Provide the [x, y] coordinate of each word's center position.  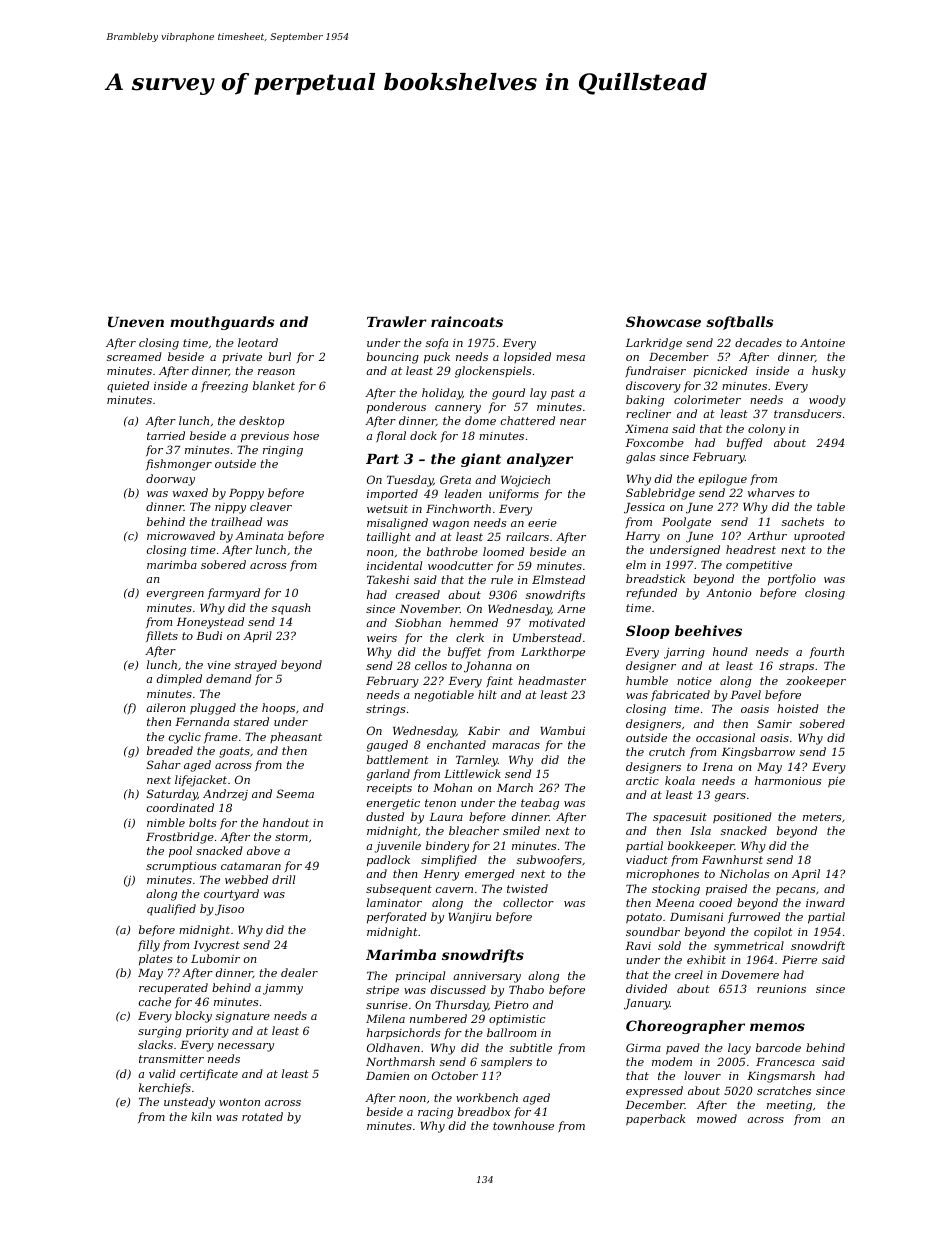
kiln [201, 1116]
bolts [202, 822]
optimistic [517, 1020]
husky [829, 372]
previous [265, 437]
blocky [193, 1017]
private [242, 358]
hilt [487, 694]
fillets [162, 636]
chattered [528, 420]
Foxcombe [655, 442]
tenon [440, 803]
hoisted [798, 708]
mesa [570, 358]
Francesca [785, 1062]
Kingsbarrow [758, 753]
